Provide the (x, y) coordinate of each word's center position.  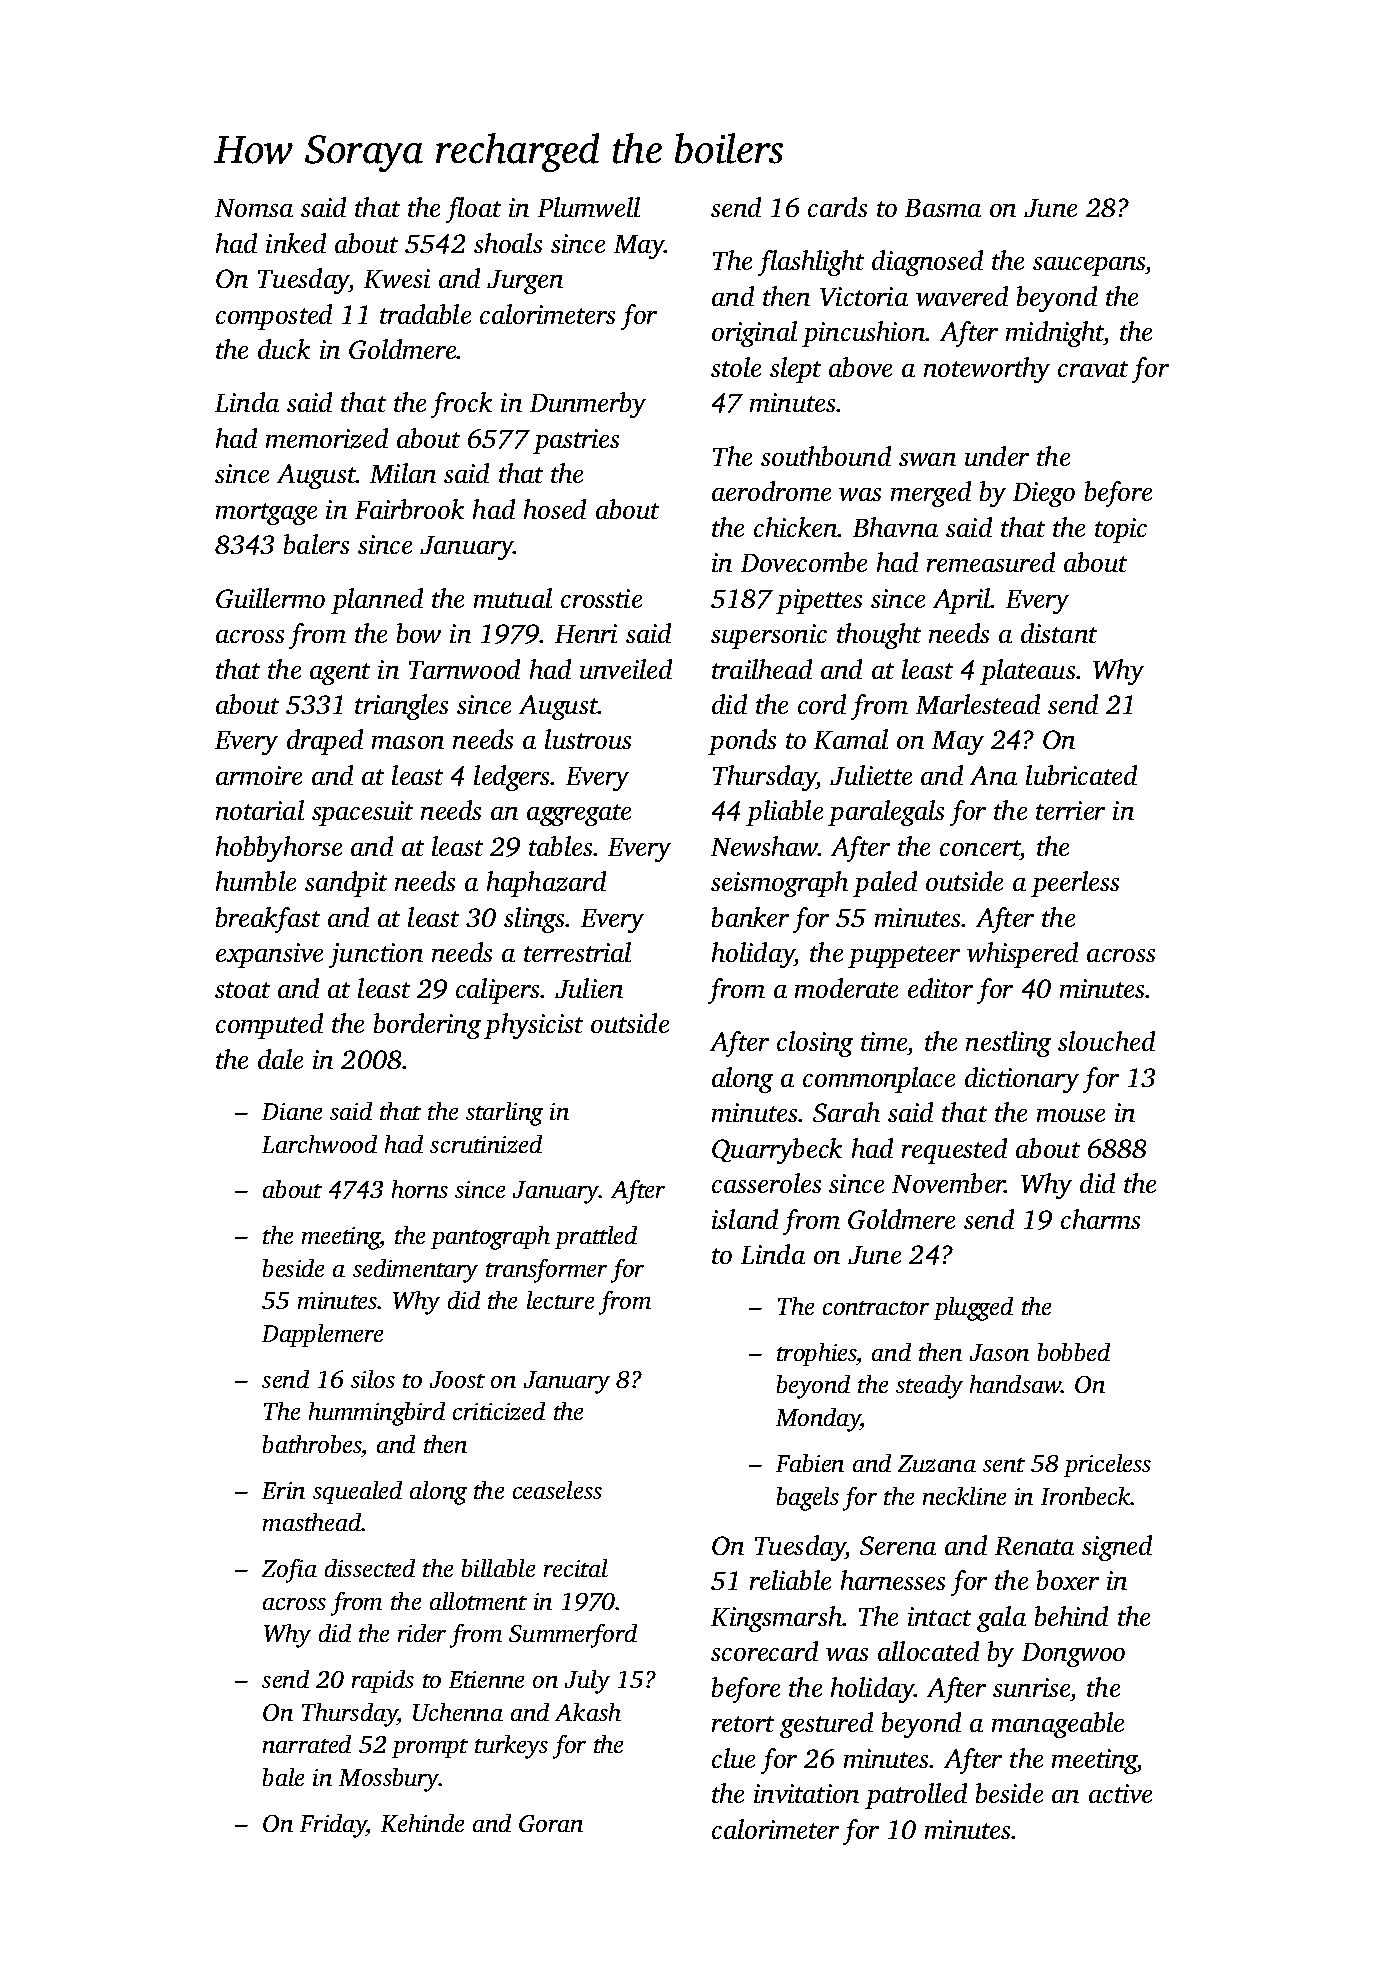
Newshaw (764, 846)
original (754, 334)
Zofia (289, 1571)
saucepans (1089, 266)
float (473, 210)
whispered (1022, 955)
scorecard (764, 1651)
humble (256, 881)
